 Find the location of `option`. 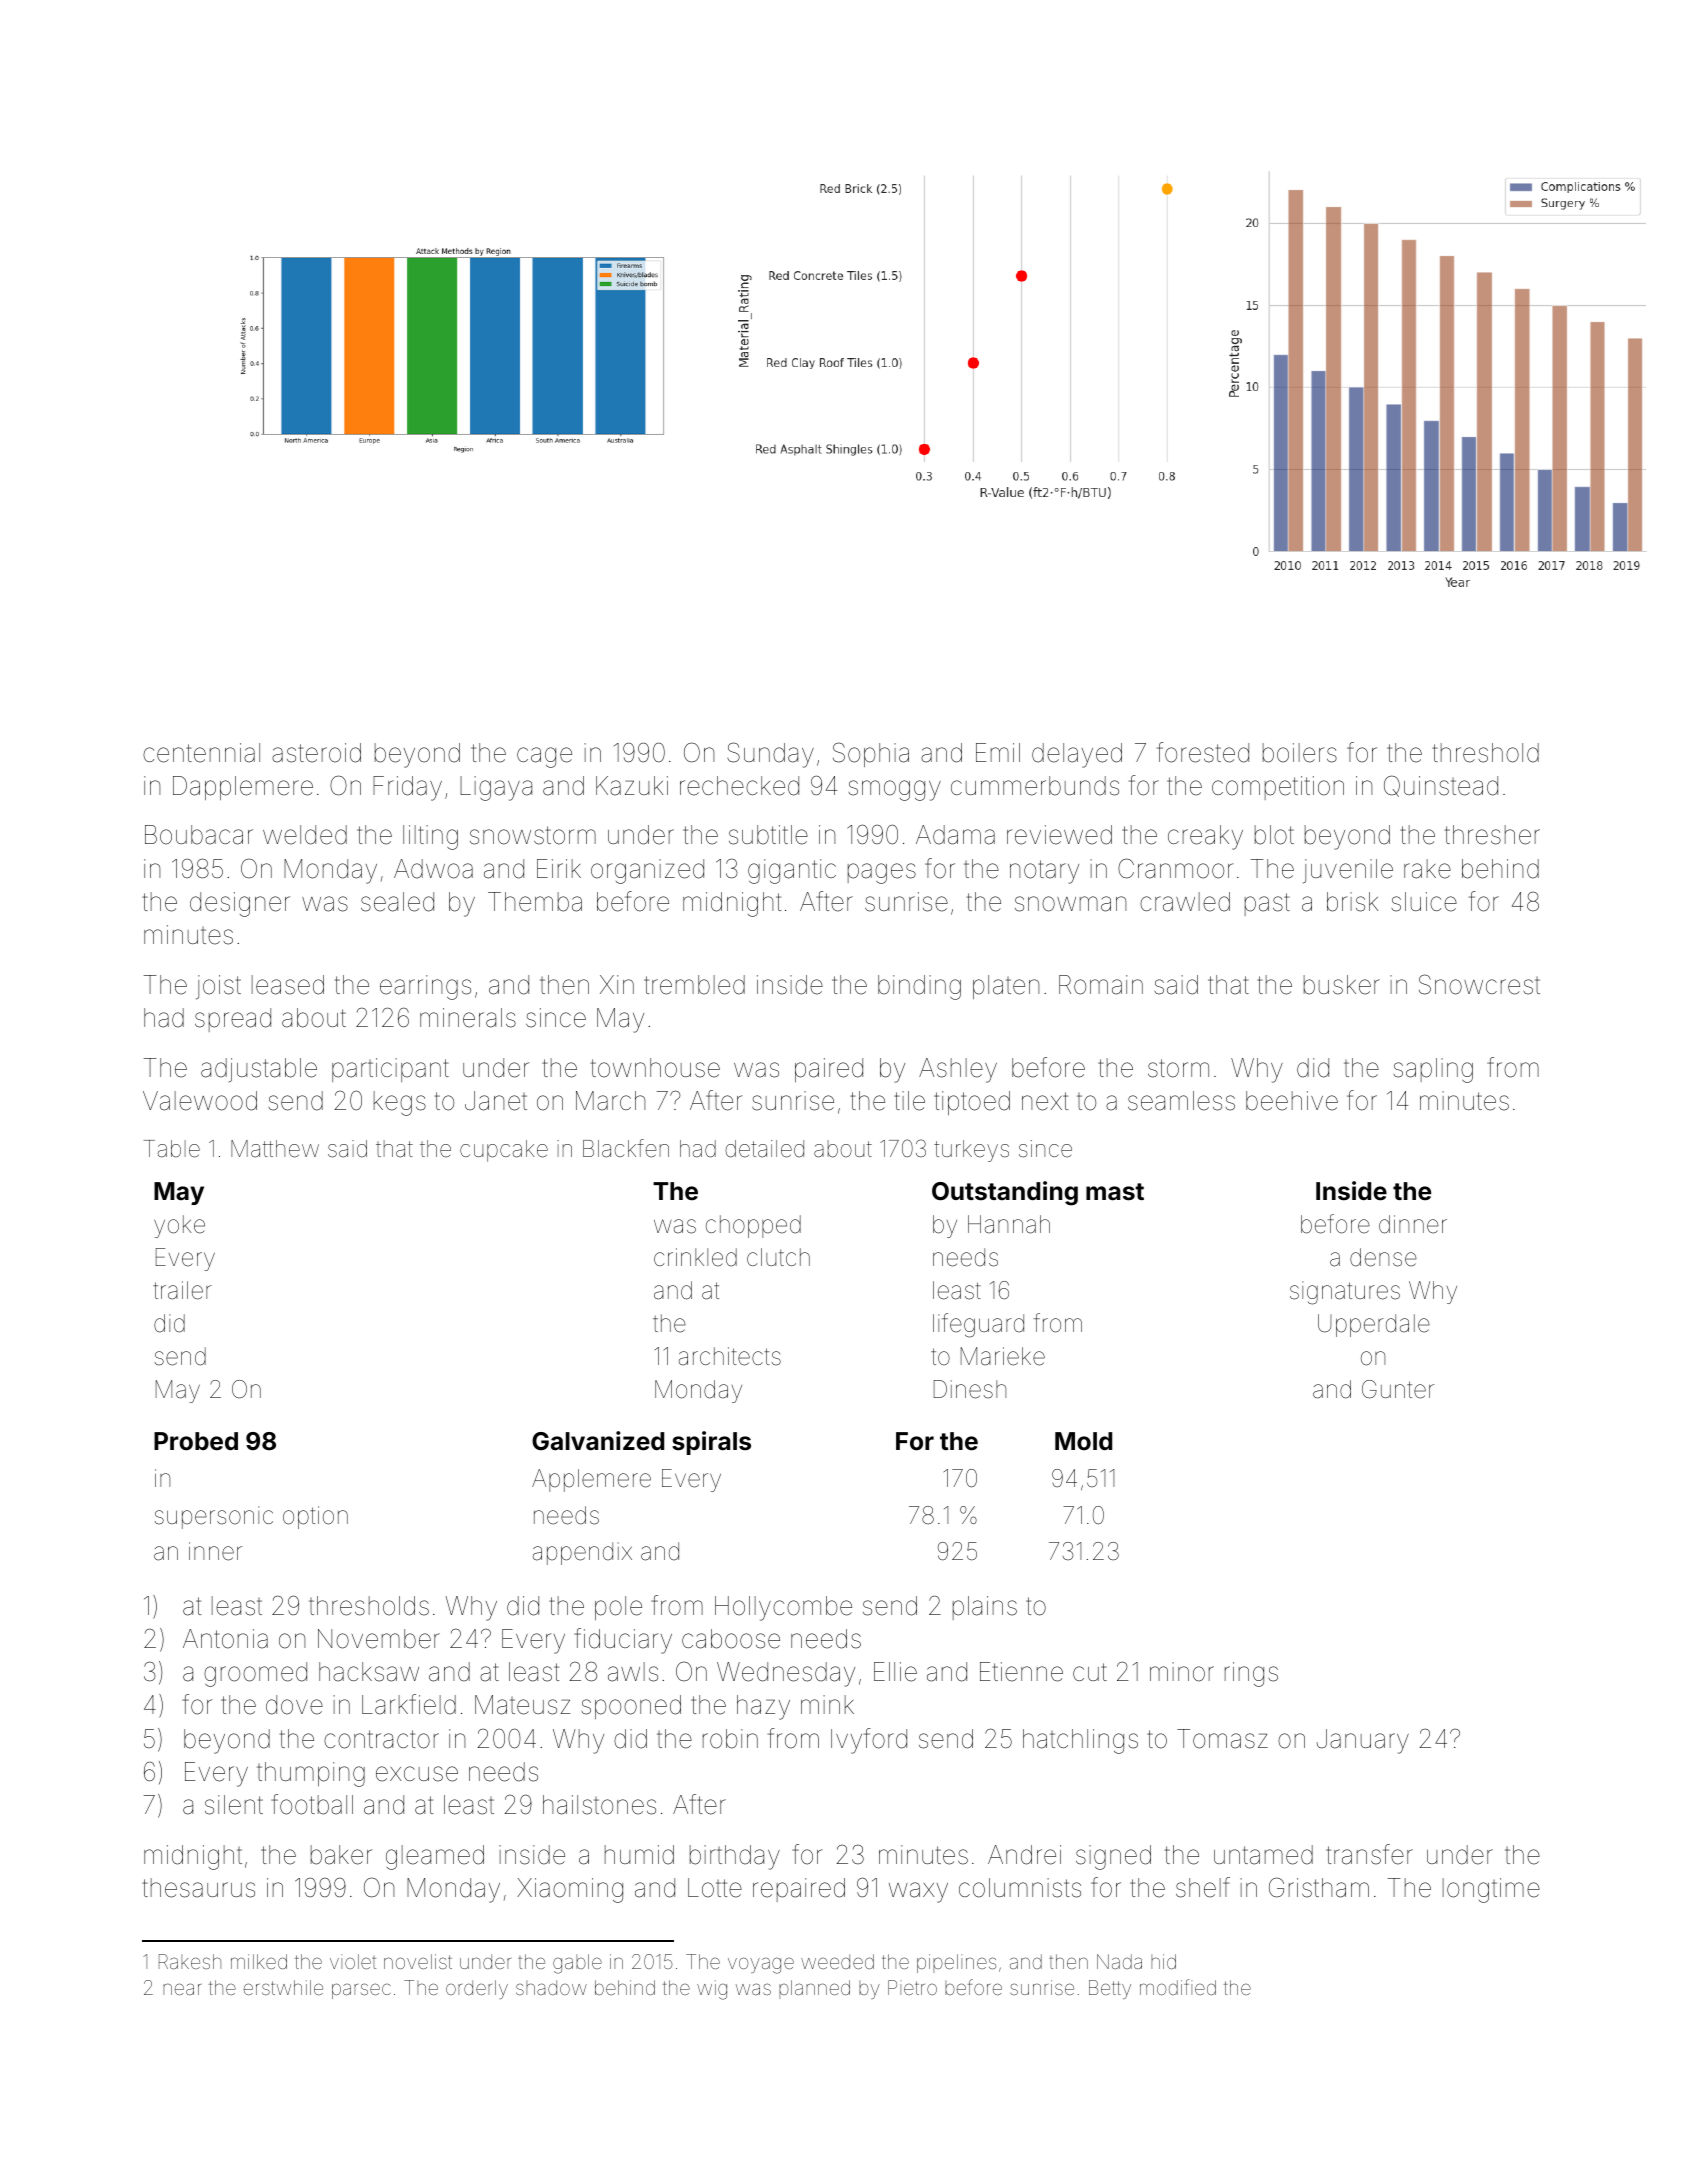

option is located at coordinates (315, 1517).
